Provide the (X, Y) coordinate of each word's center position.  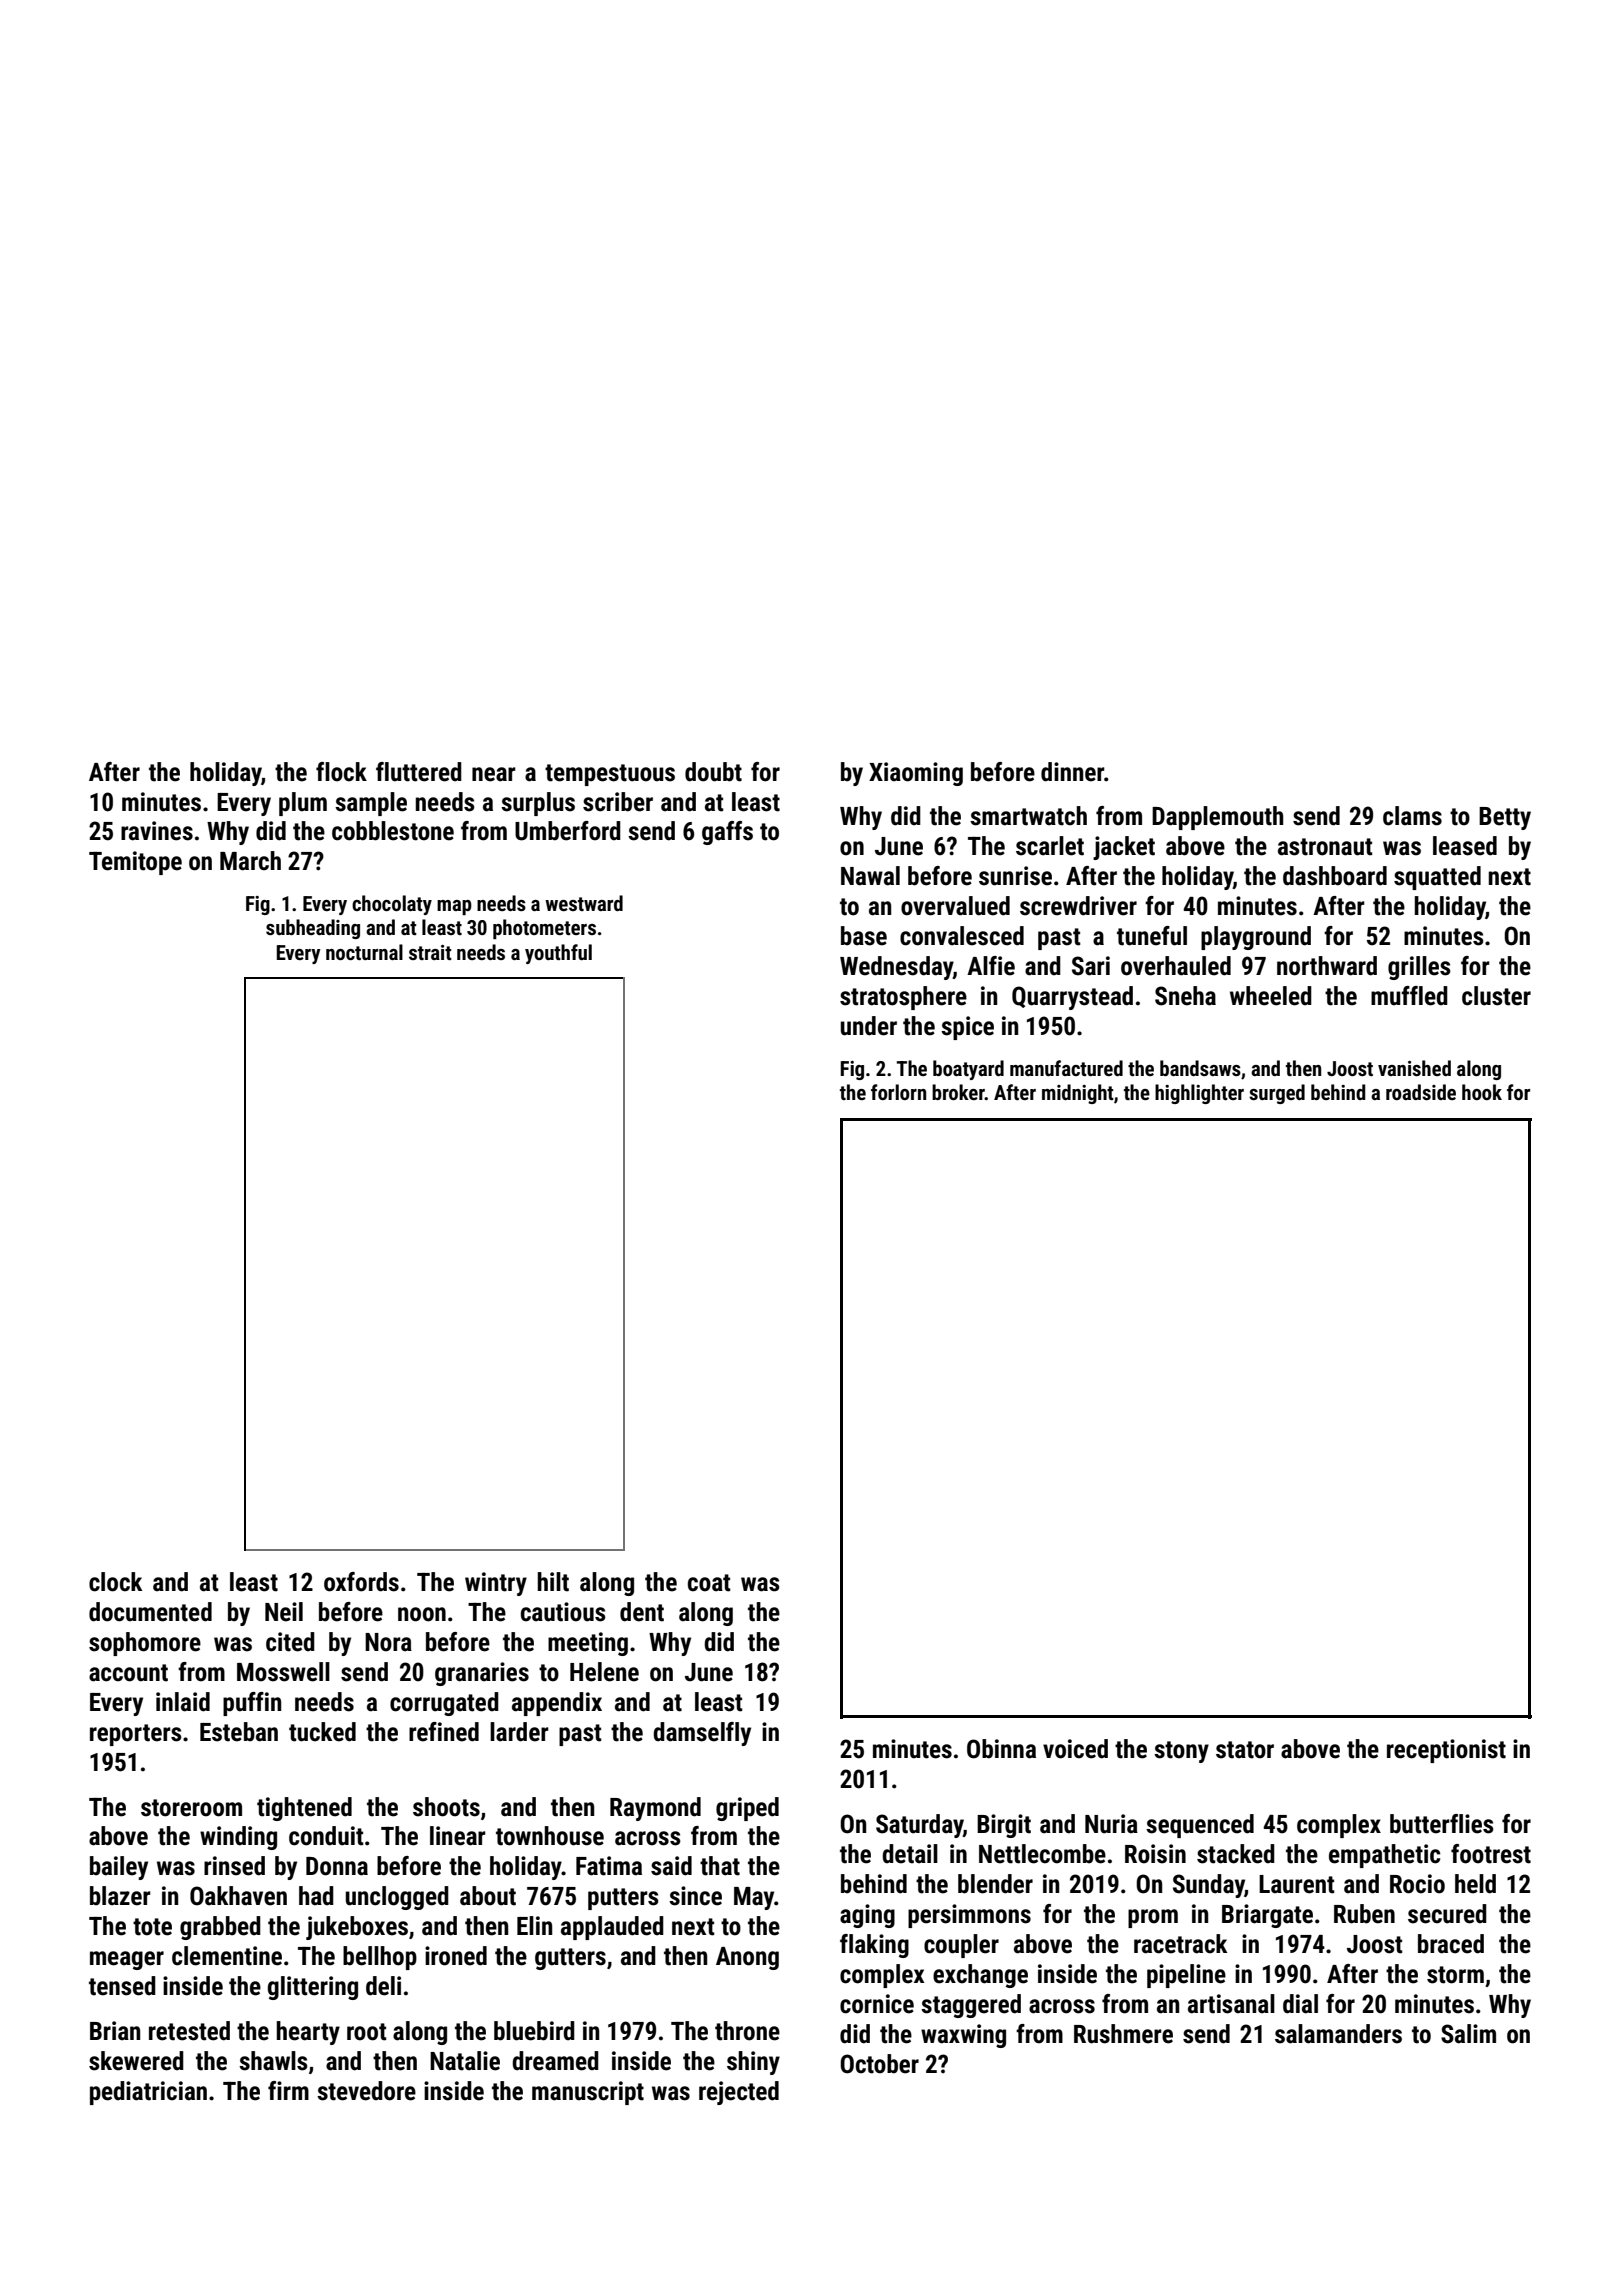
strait (430, 952)
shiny (753, 2063)
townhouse (550, 1836)
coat (709, 1583)
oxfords (361, 1582)
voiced (1075, 1749)
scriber (618, 802)
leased (1465, 846)
